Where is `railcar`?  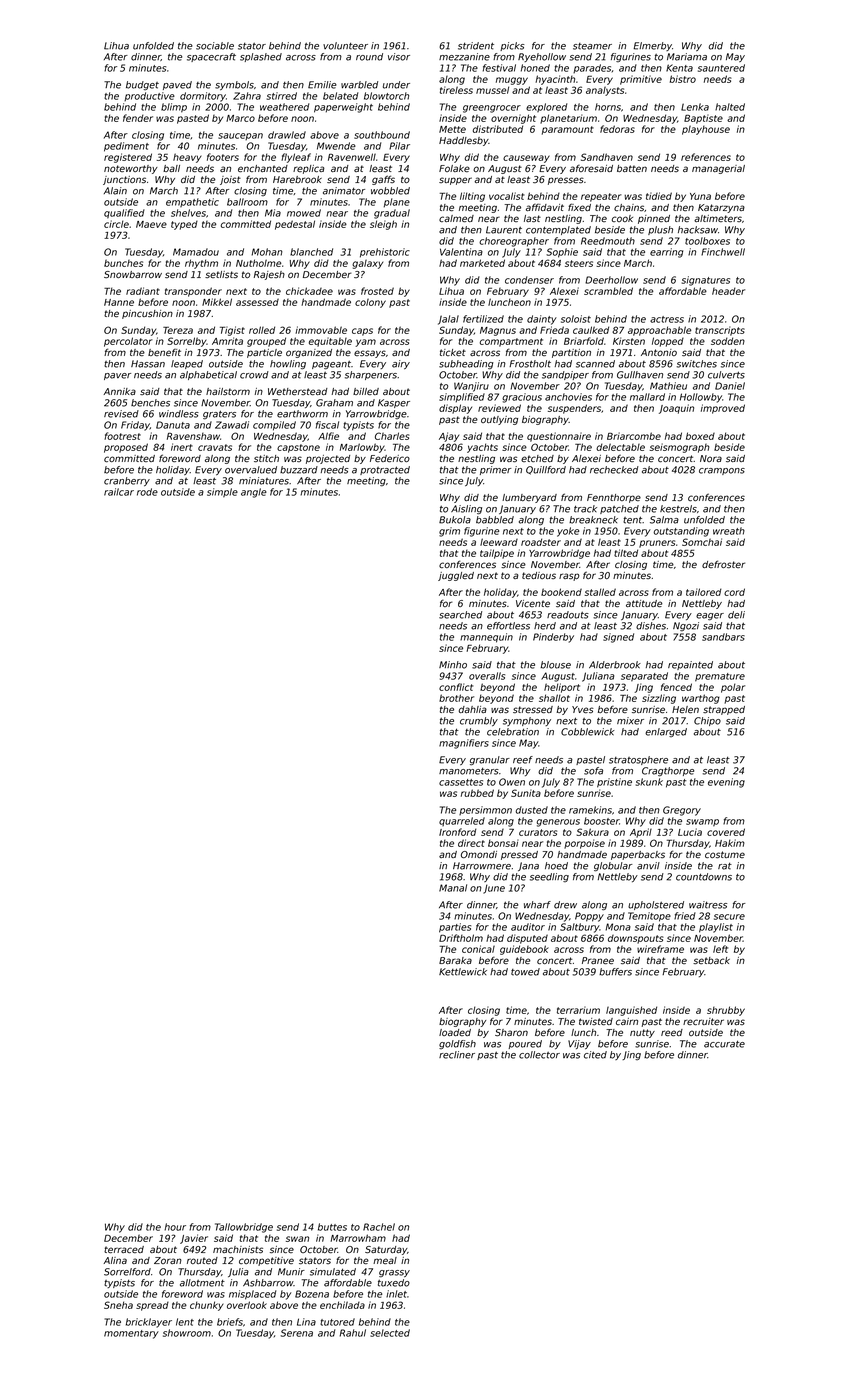 railcar is located at coordinates (119, 492).
